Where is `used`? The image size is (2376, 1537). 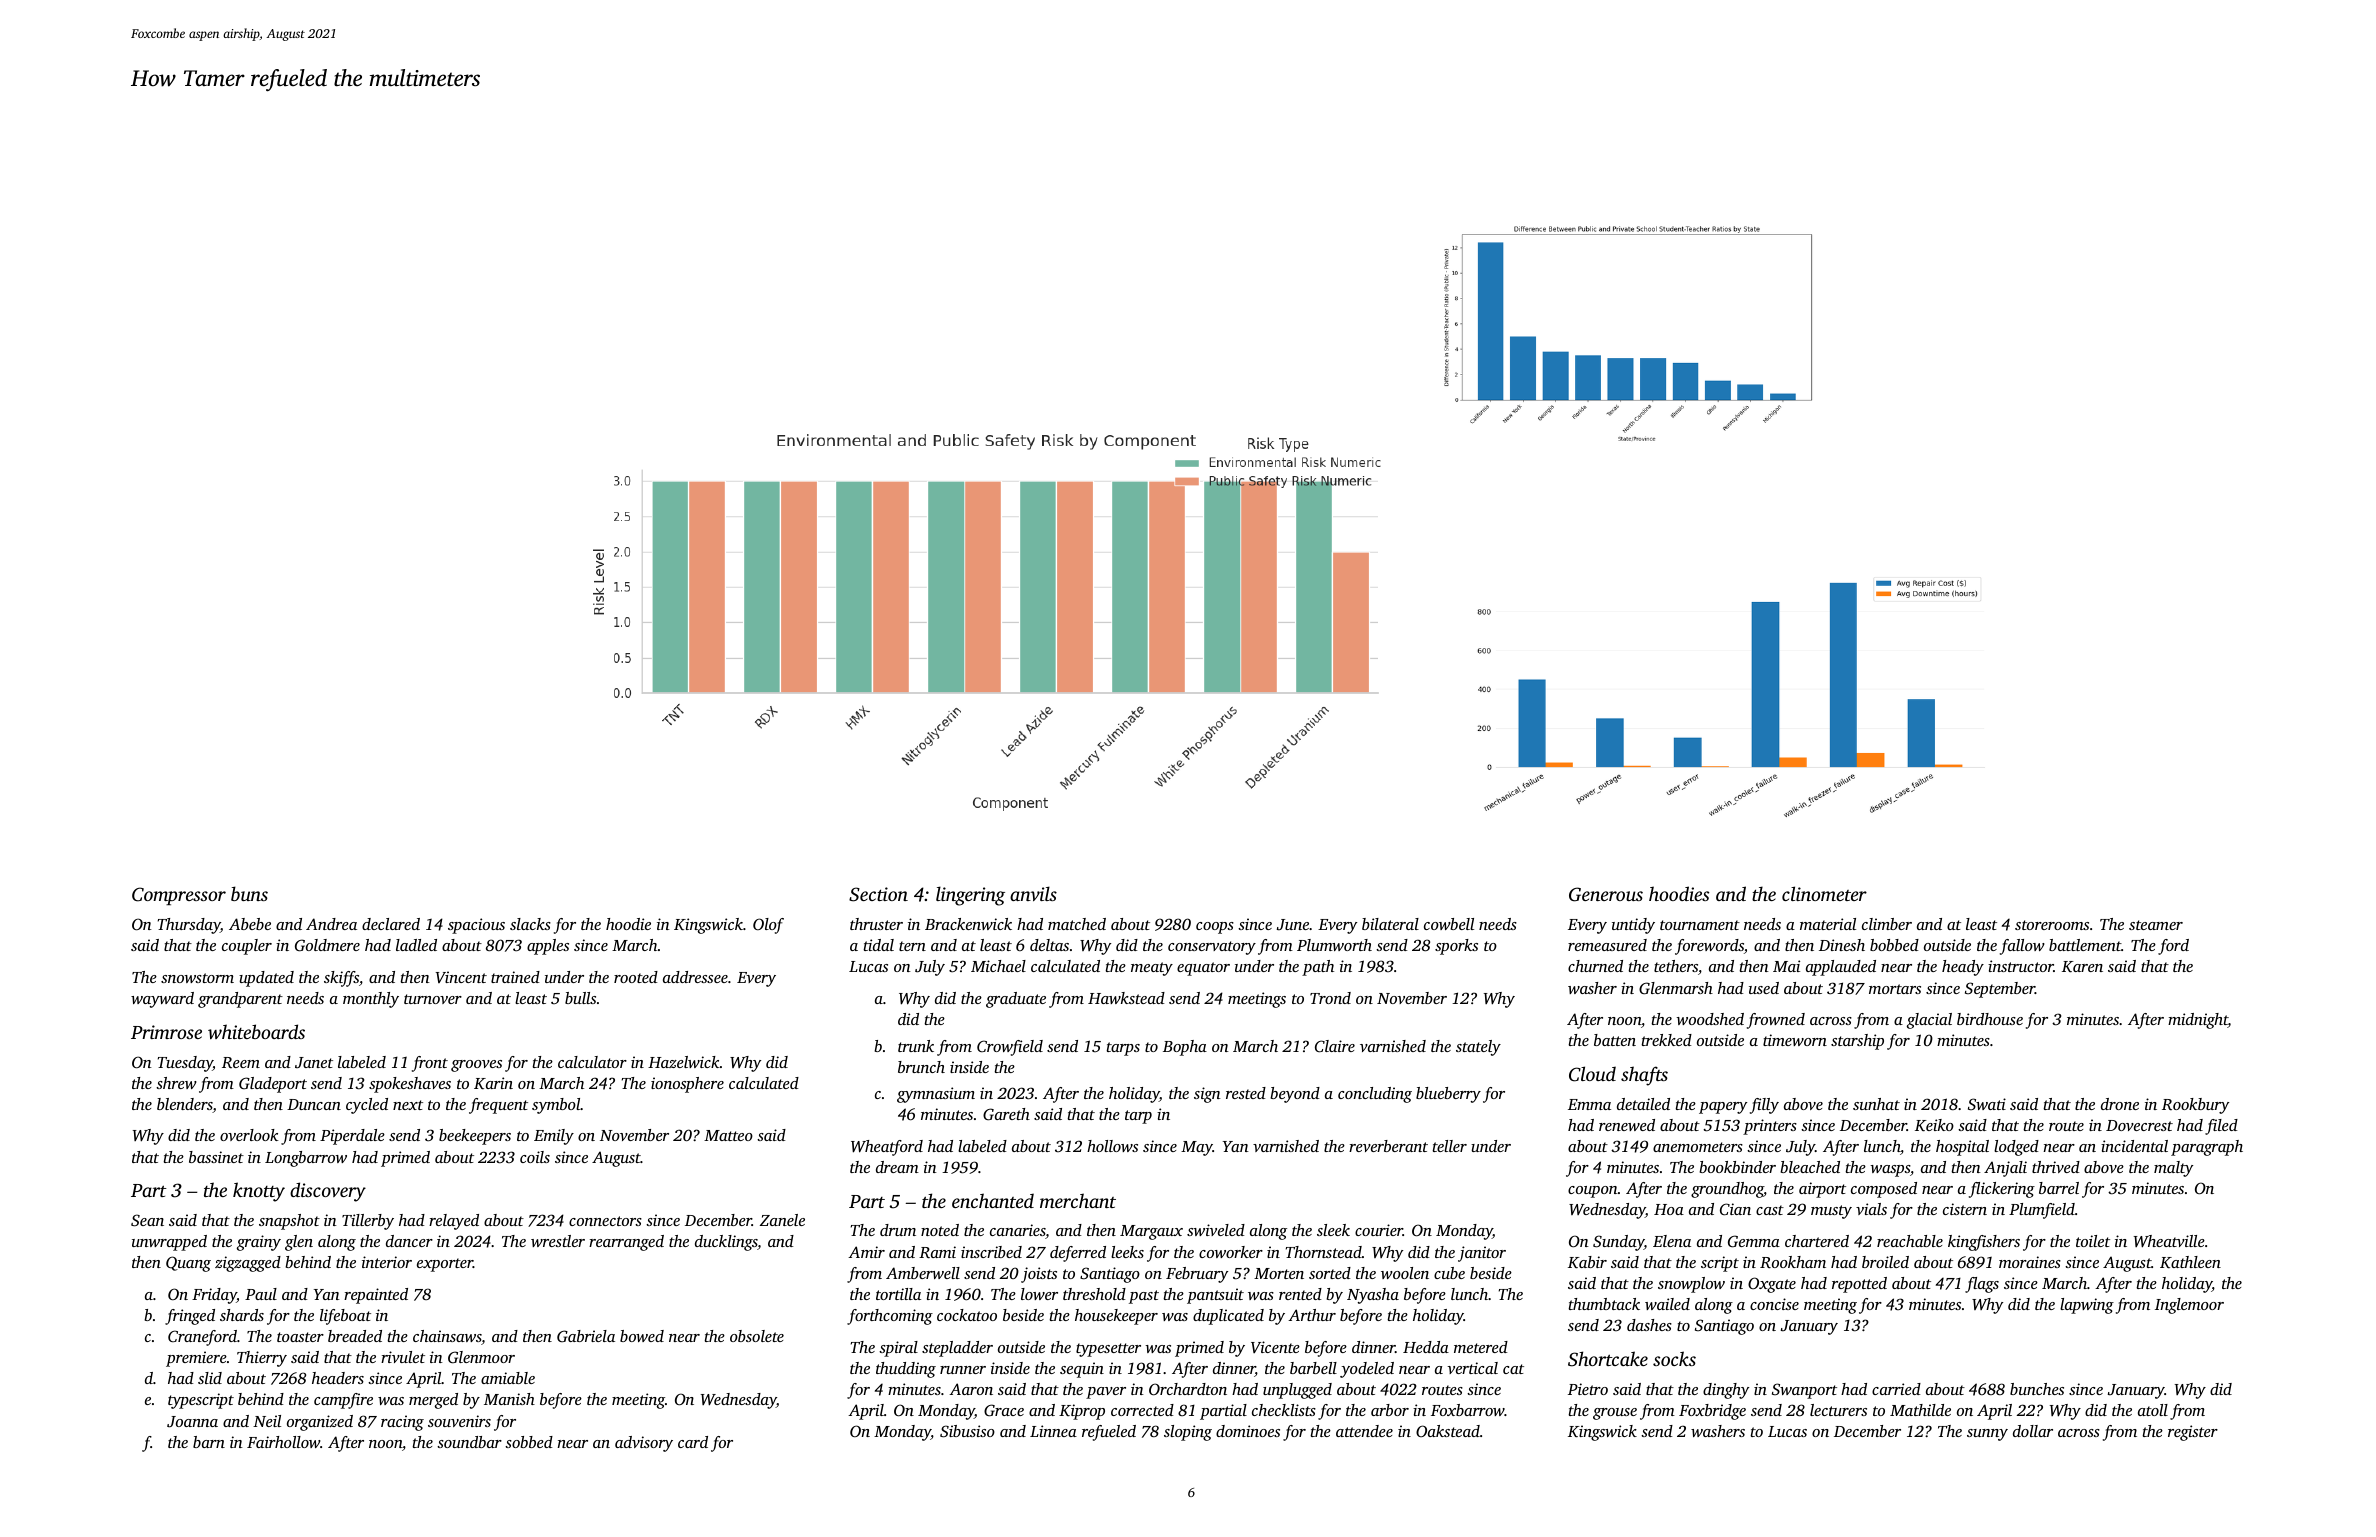 used is located at coordinates (1764, 988).
